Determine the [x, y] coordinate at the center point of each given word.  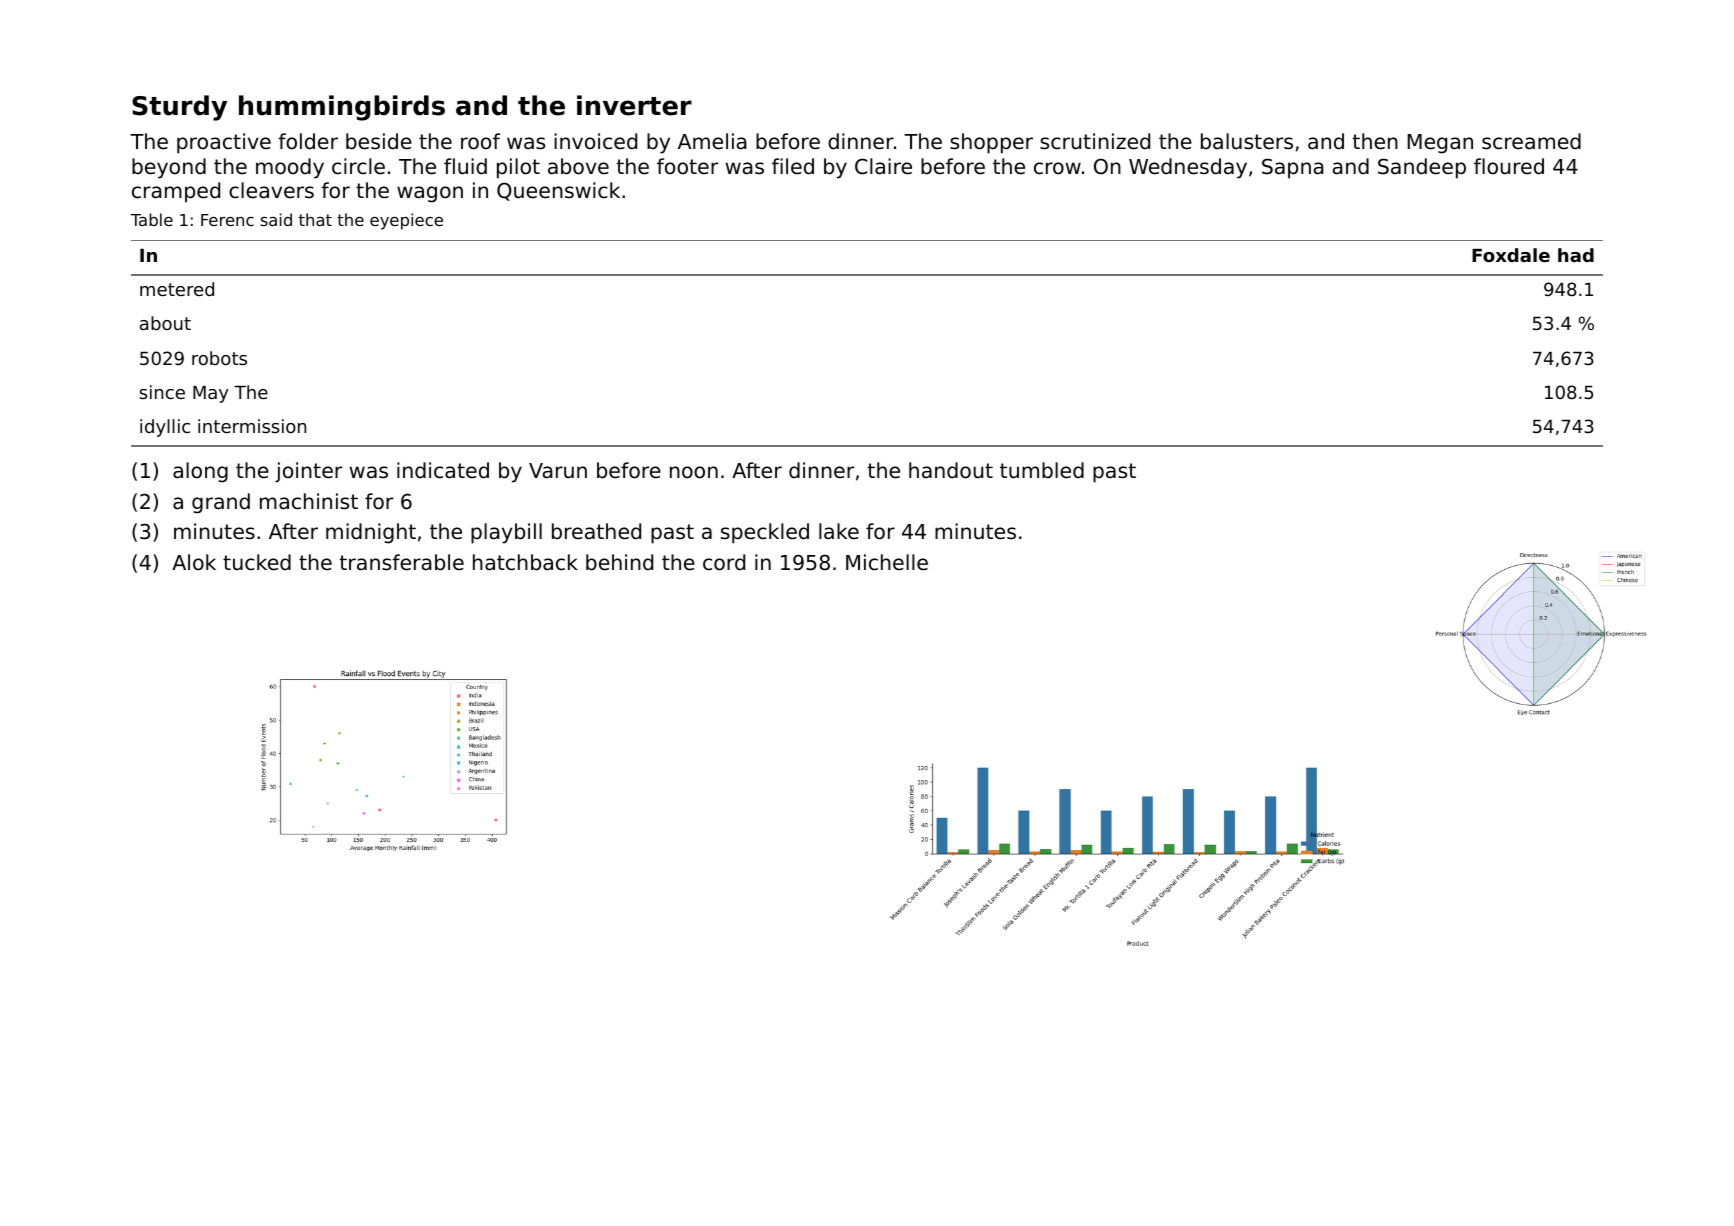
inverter [634, 105]
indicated [443, 470]
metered [177, 289]
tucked [257, 562]
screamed [1531, 141]
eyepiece [406, 221]
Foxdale [1511, 255]
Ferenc [227, 220]
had [1576, 255]
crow [1057, 168]
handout [951, 470]
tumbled [1042, 470]
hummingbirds [342, 108]
